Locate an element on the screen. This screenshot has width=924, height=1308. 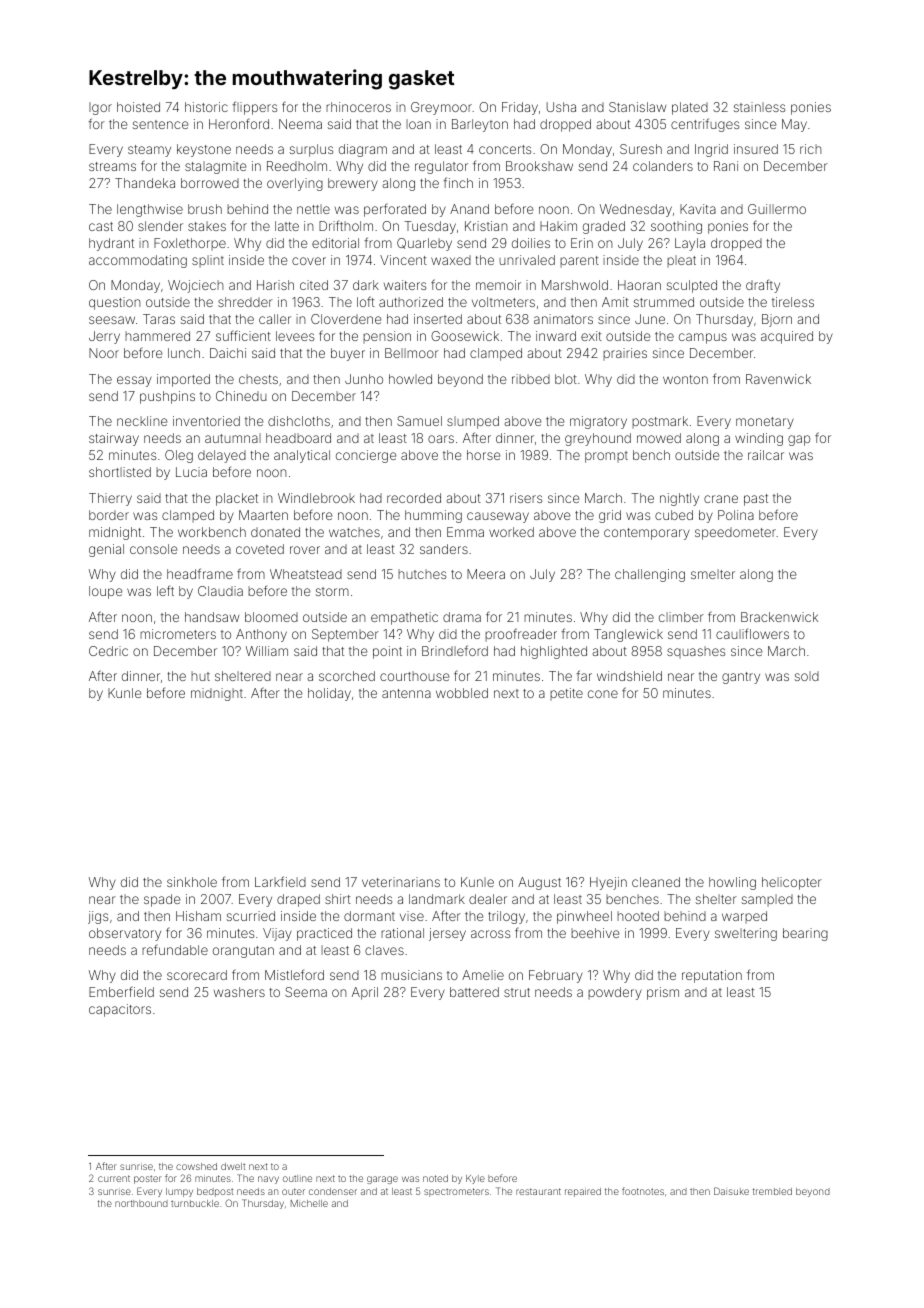
Amelie is located at coordinates (483, 975).
